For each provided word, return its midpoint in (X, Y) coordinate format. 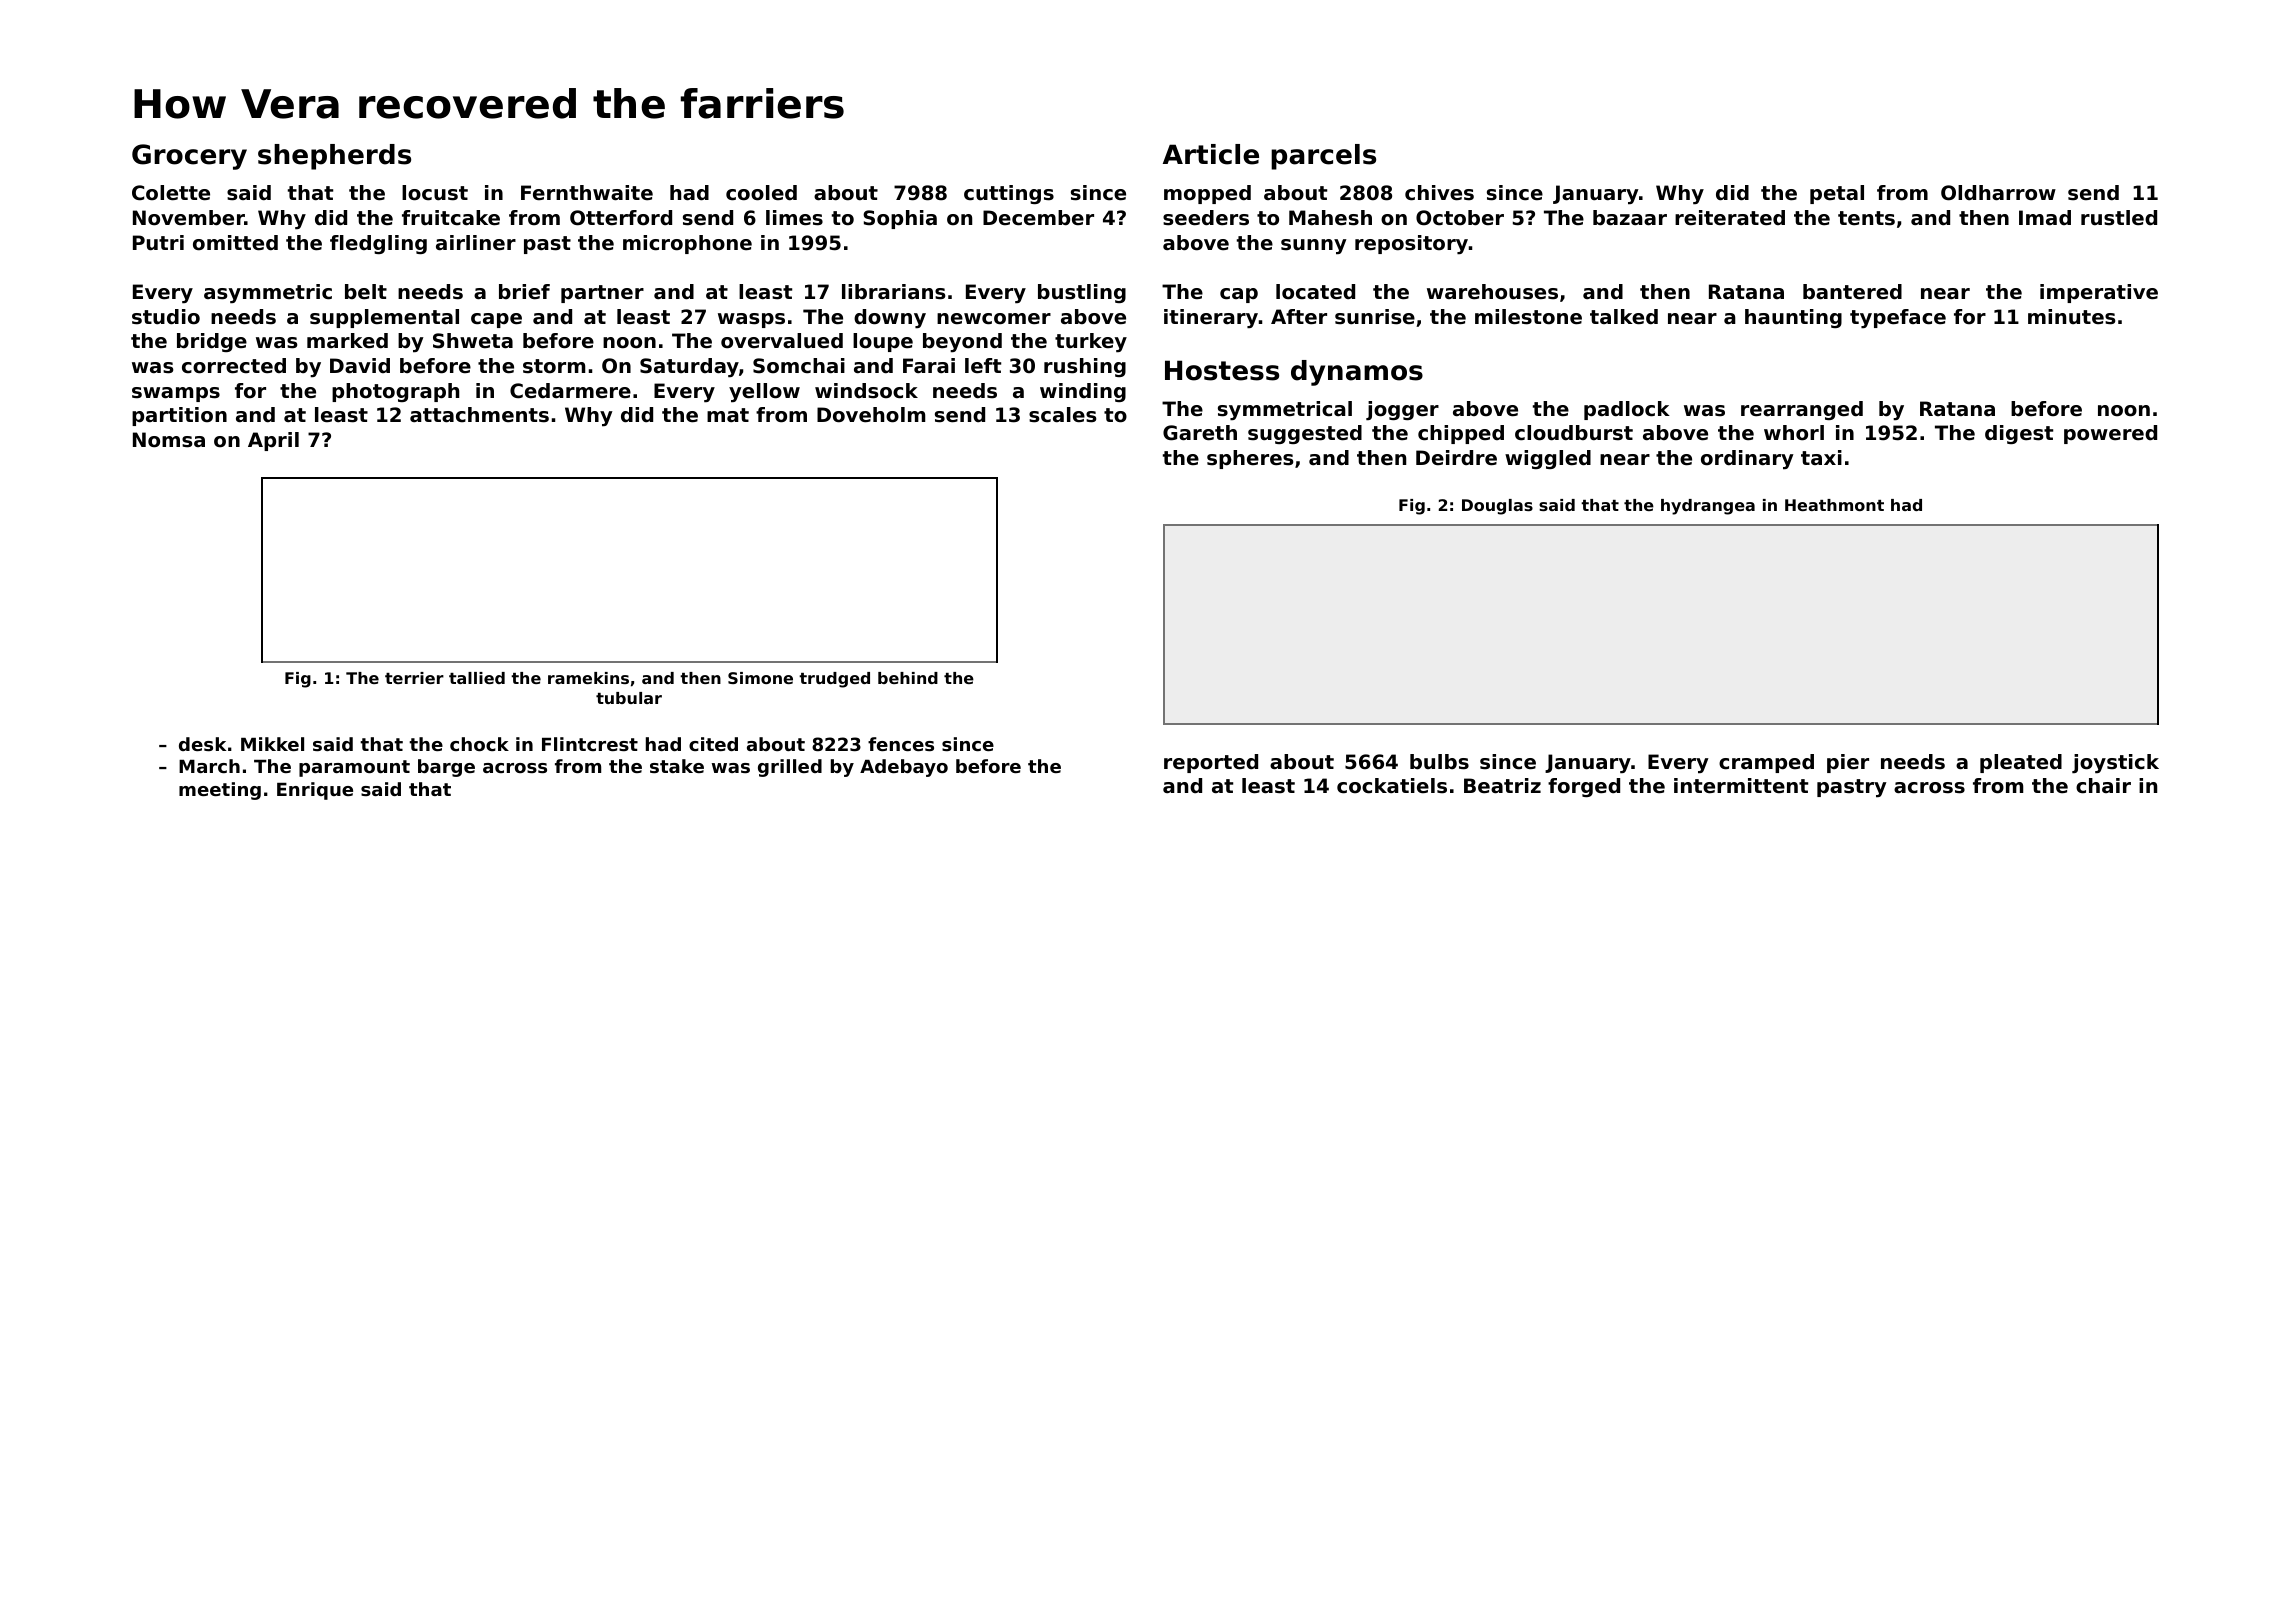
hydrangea (1708, 507)
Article (1211, 154)
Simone (760, 678)
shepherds (334, 157)
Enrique (315, 791)
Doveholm (871, 415)
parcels (1323, 157)
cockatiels (1392, 786)
